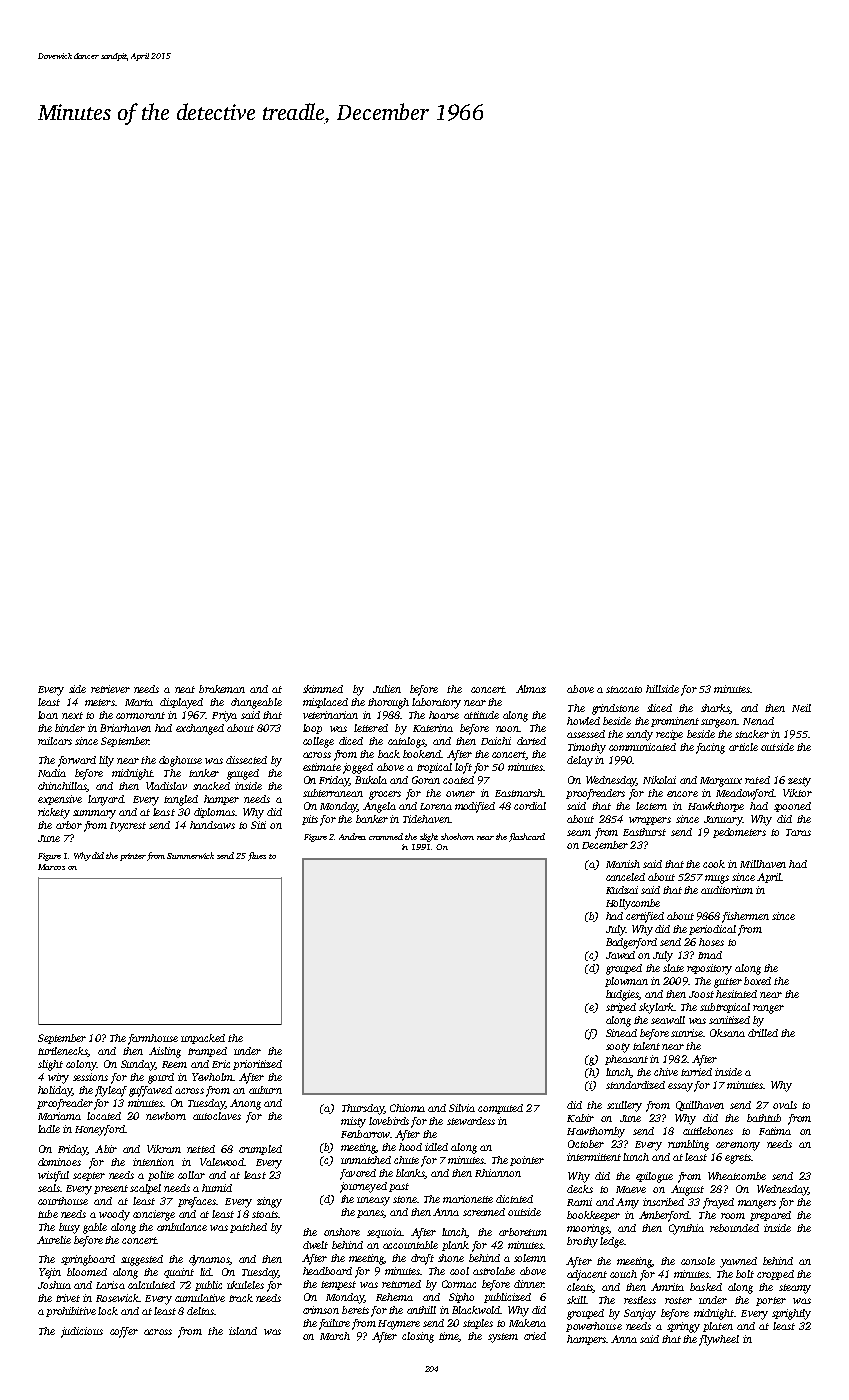 The image size is (849, 1400). What do you see at coordinates (659, 780) in the image?
I see `Nikolai` at bounding box center [659, 780].
